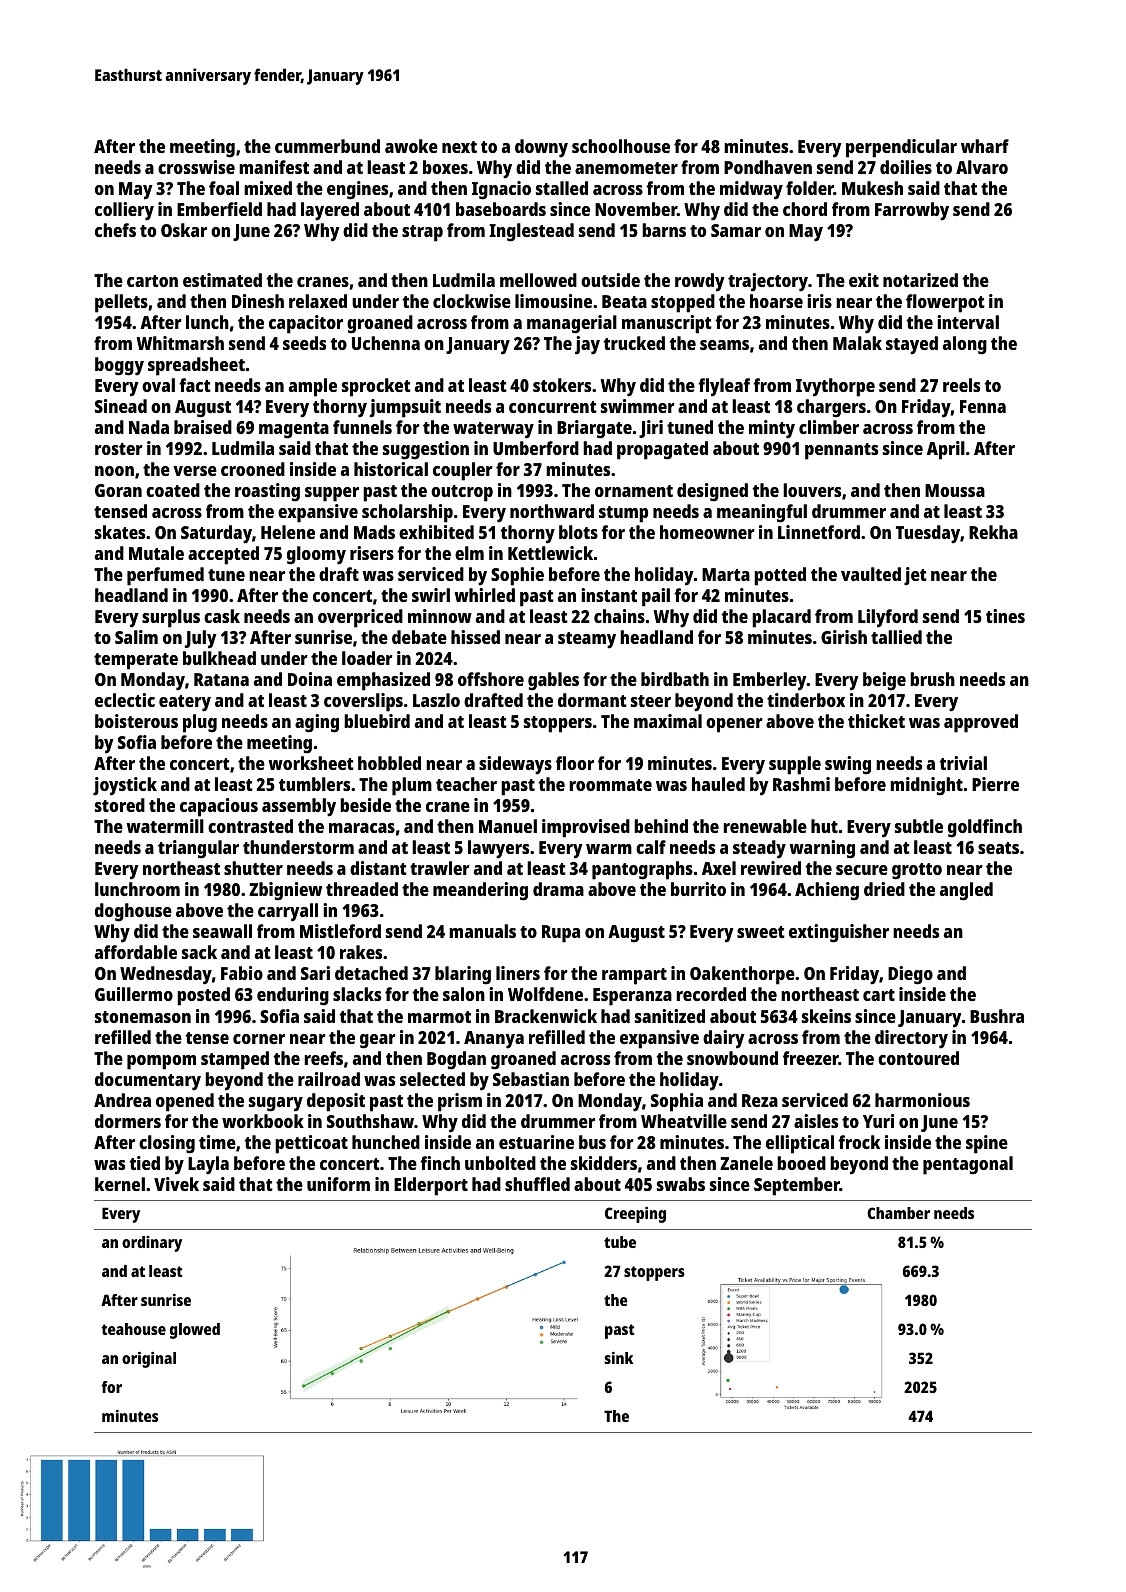  Describe the element at coordinates (311, 1144) in the screenshot. I see `petticoat` at that location.
